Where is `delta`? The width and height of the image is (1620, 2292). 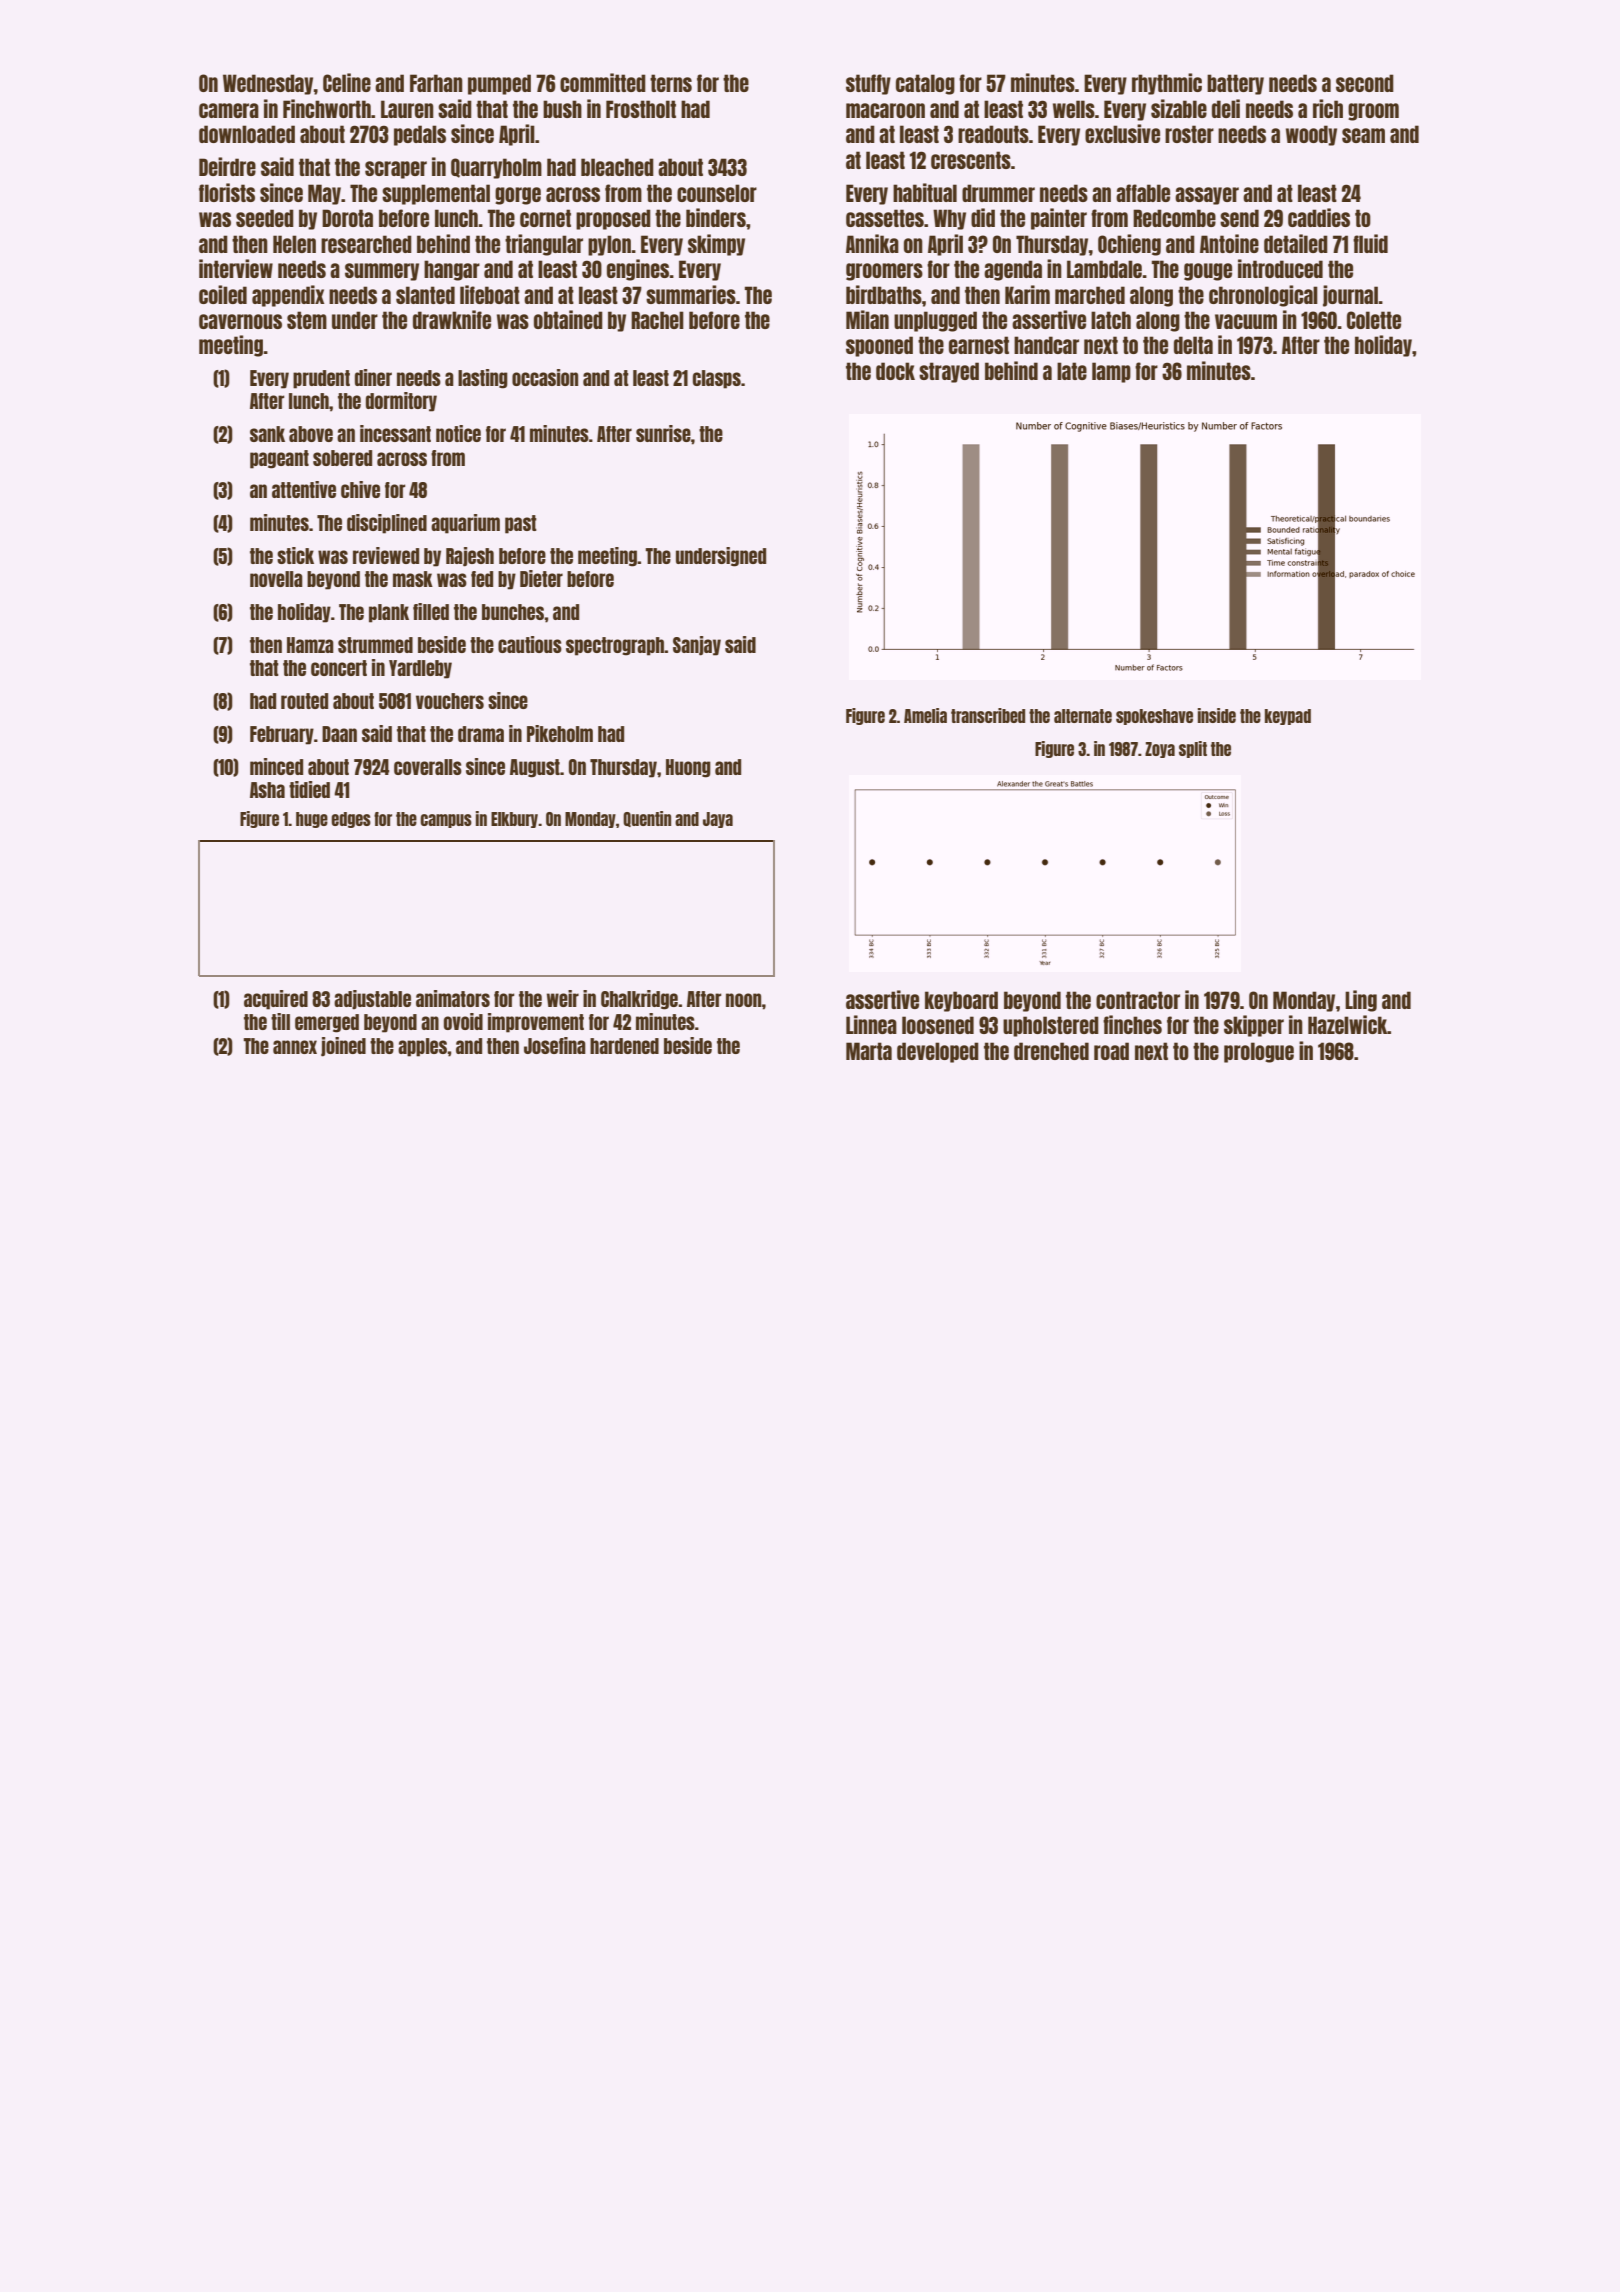
delta is located at coordinates (1193, 345).
